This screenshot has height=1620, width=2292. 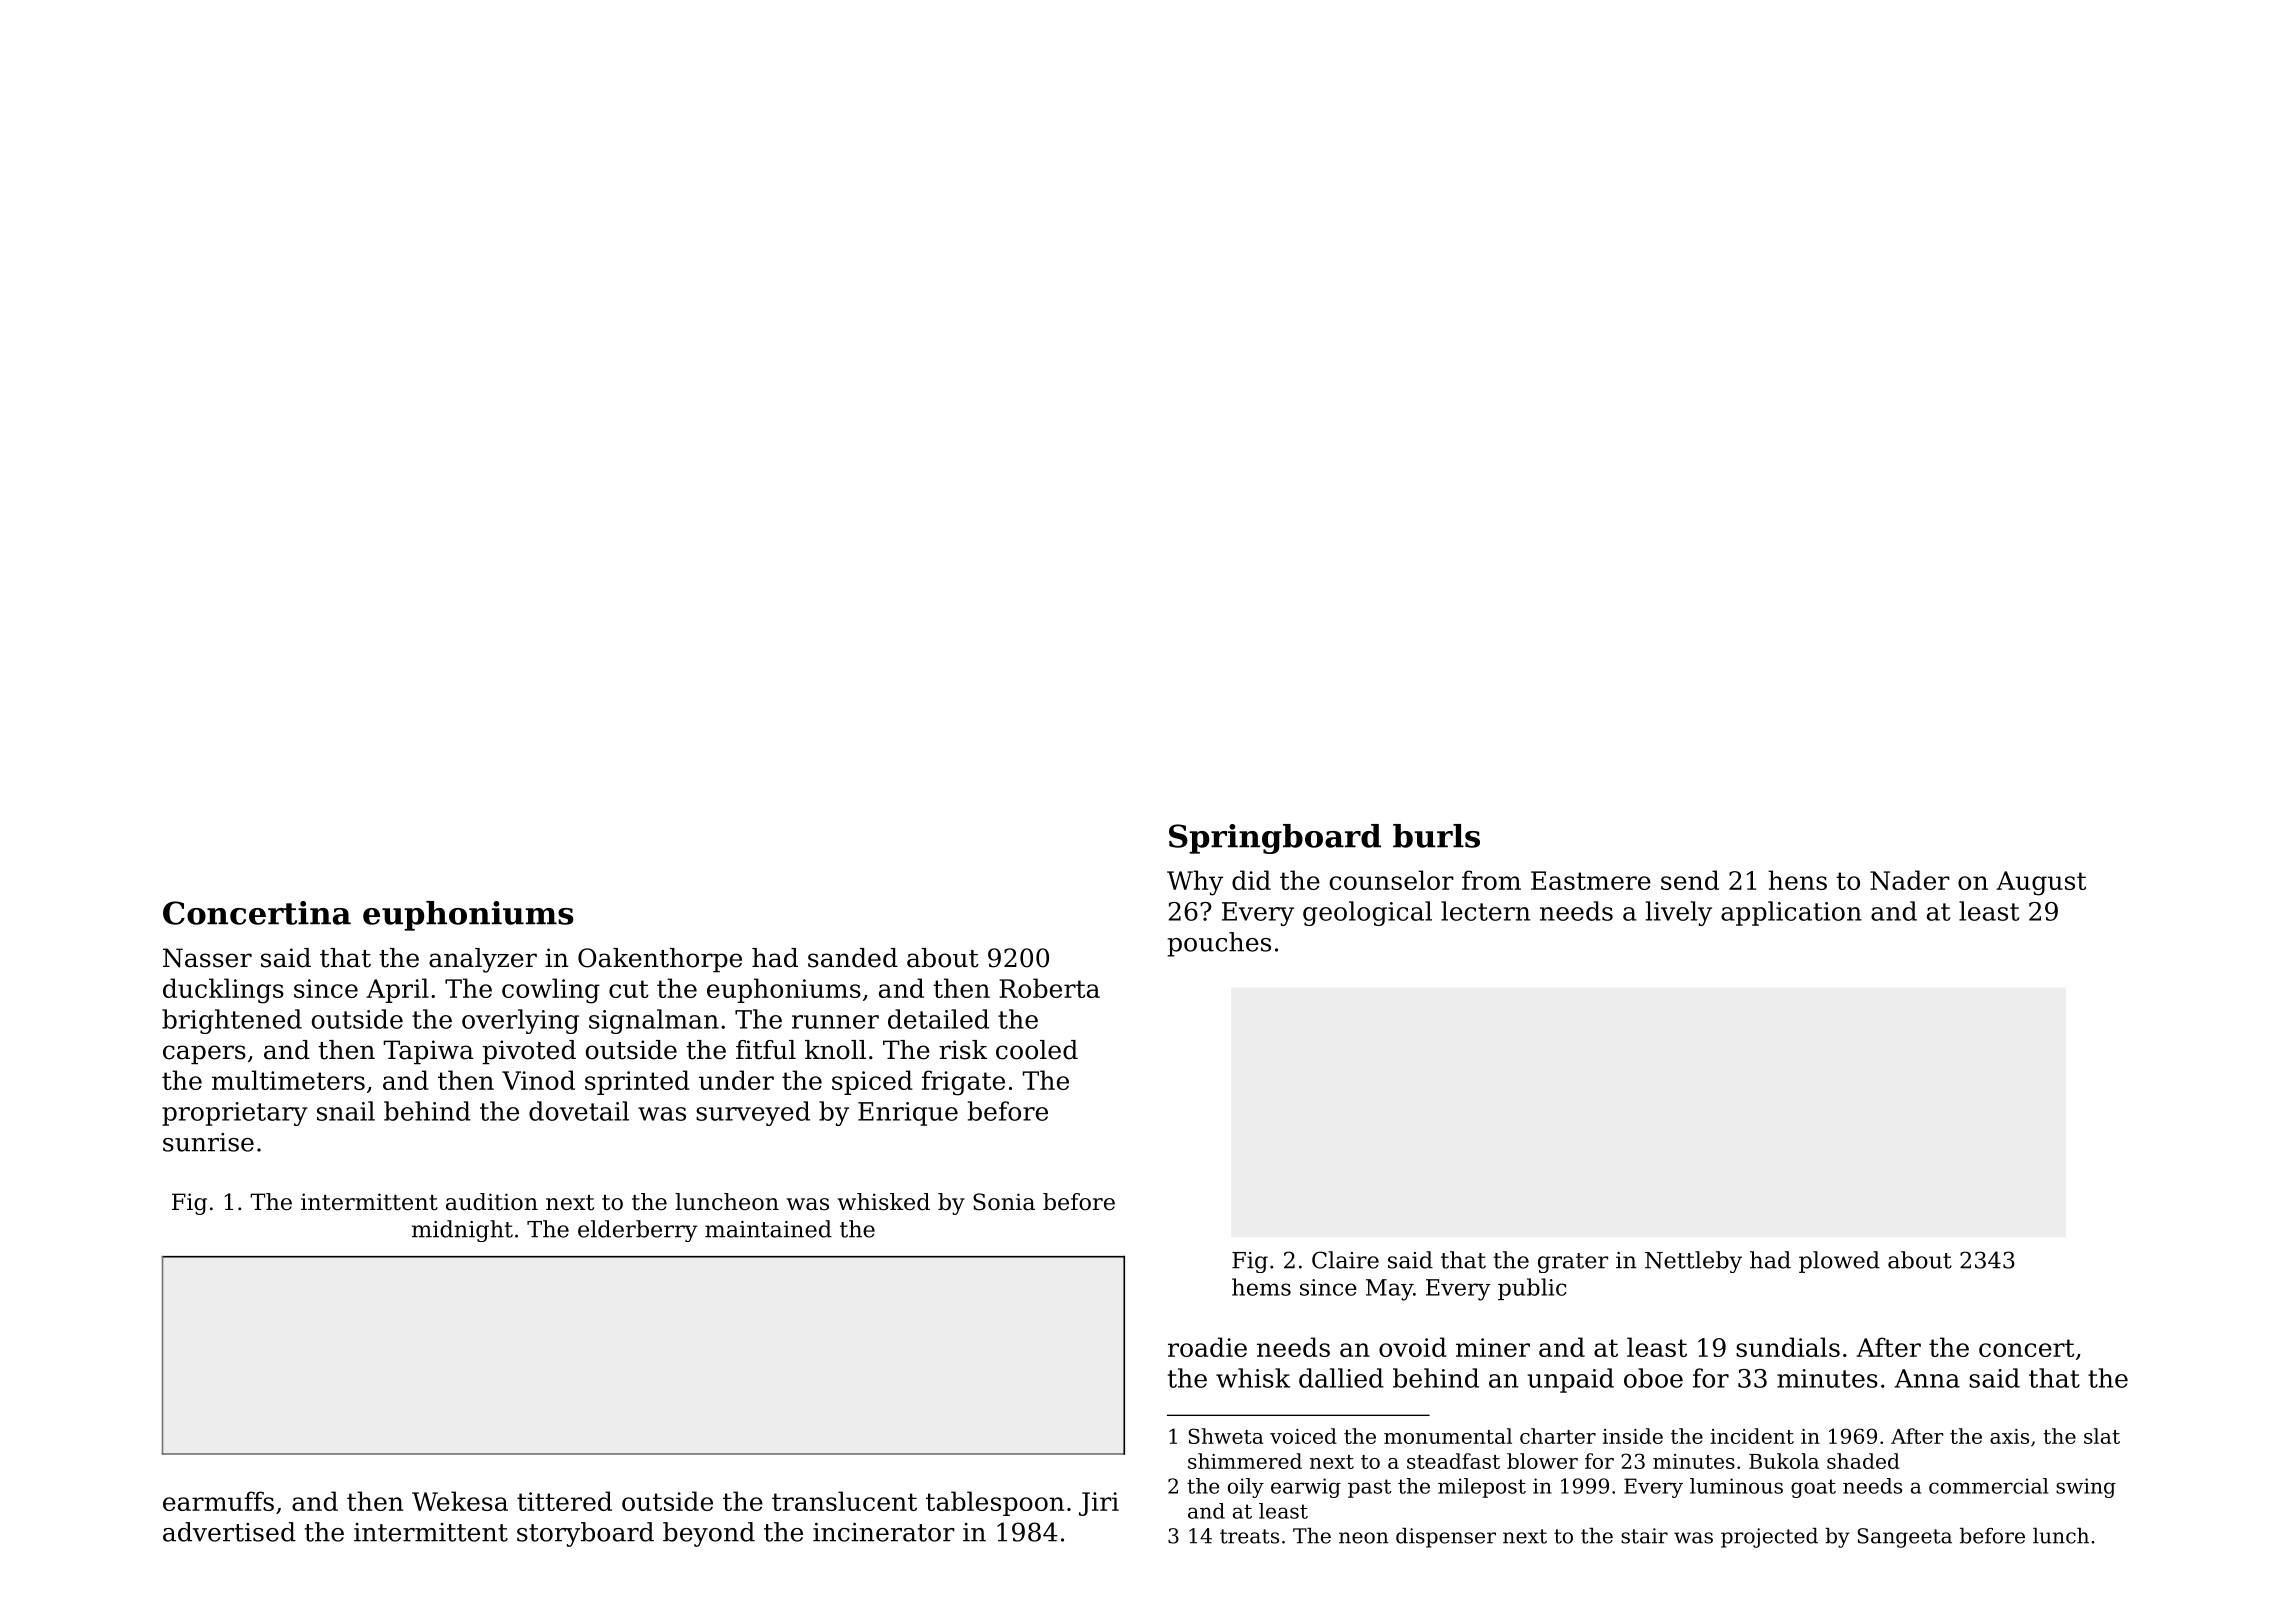 I want to click on sprinted, so click(x=637, y=1082).
